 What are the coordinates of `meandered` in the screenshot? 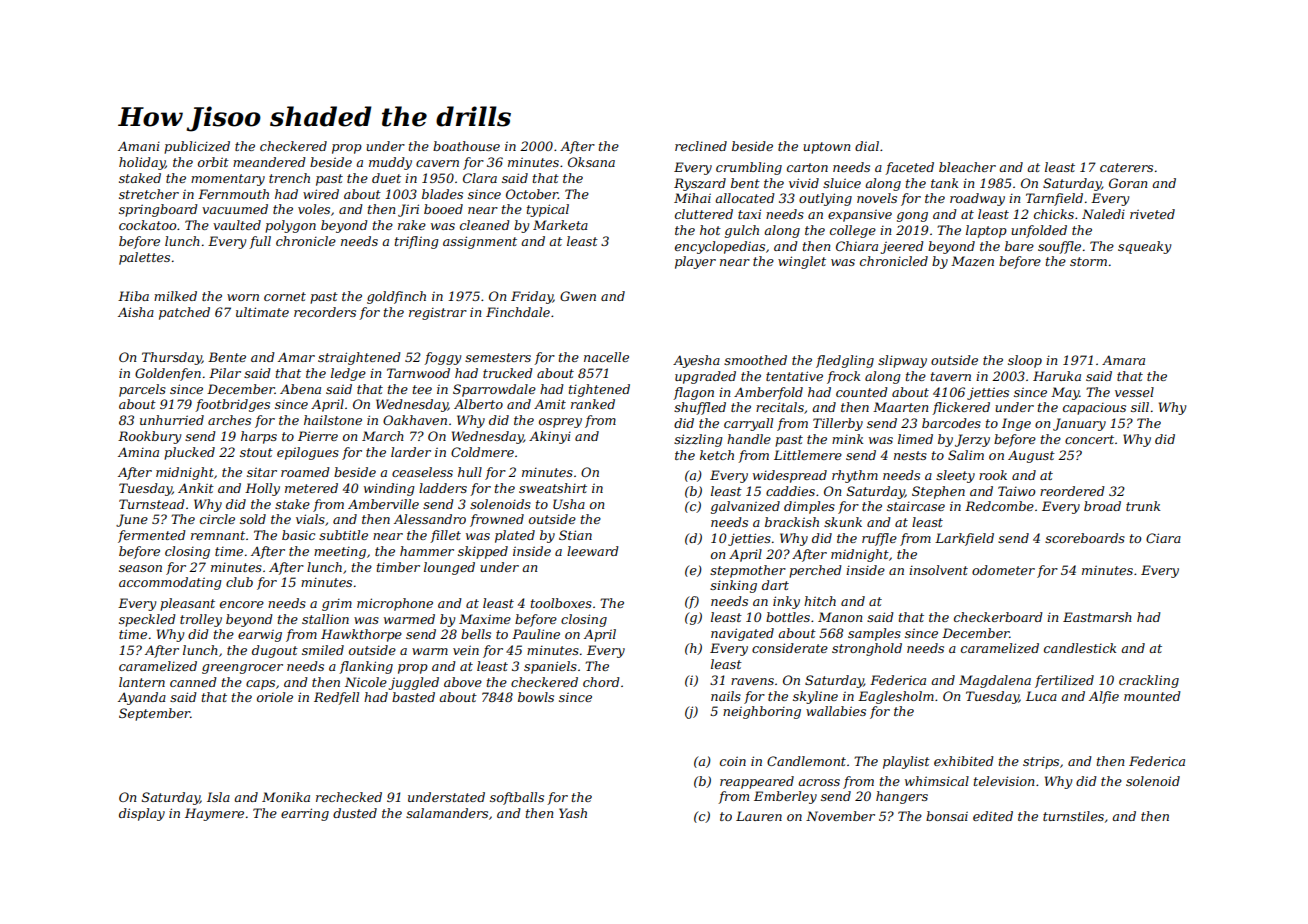 It's located at (269, 162).
